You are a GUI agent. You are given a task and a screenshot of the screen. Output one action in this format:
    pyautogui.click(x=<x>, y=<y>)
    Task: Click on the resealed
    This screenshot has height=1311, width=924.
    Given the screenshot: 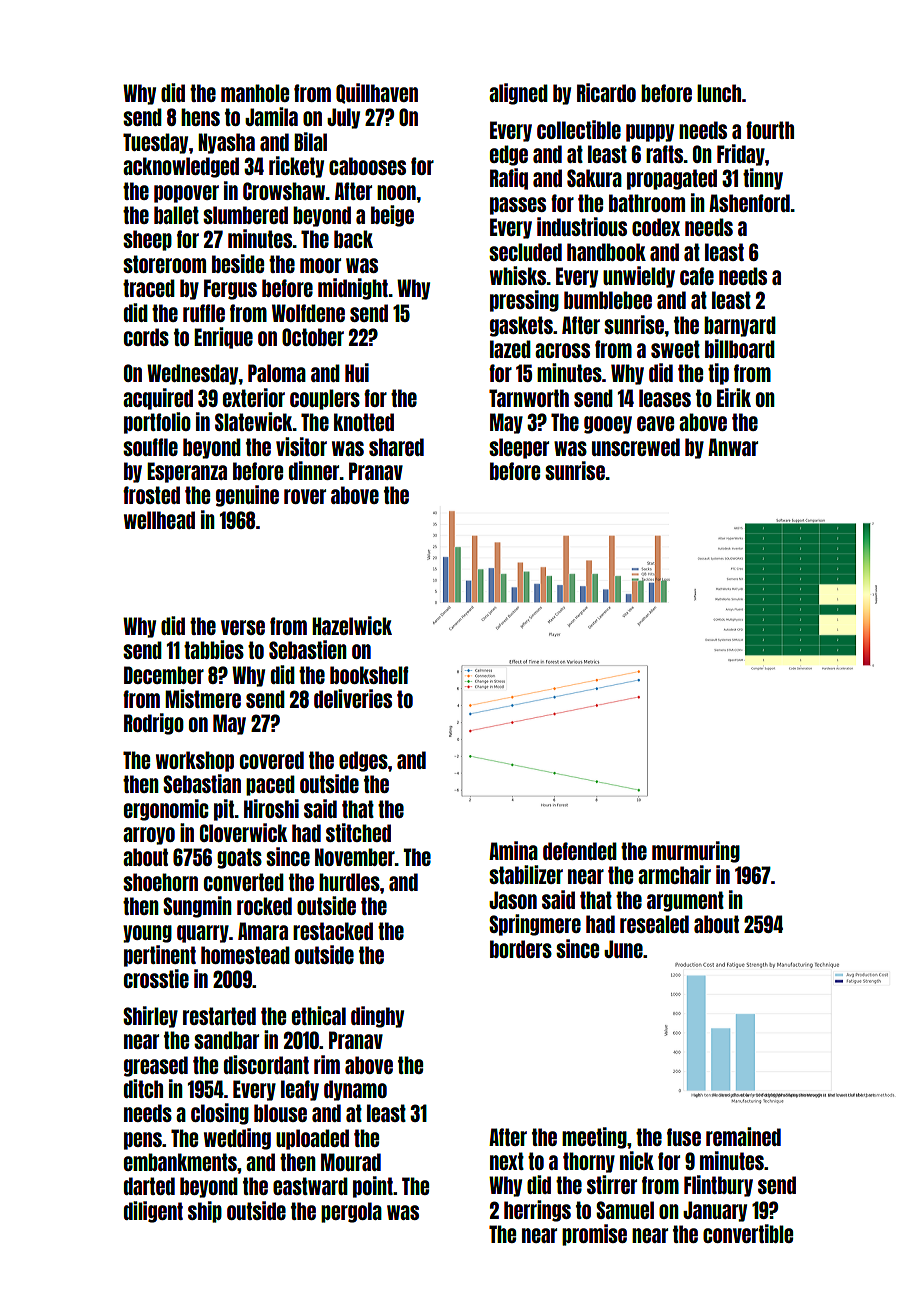 What is the action you would take?
    pyautogui.click(x=654, y=924)
